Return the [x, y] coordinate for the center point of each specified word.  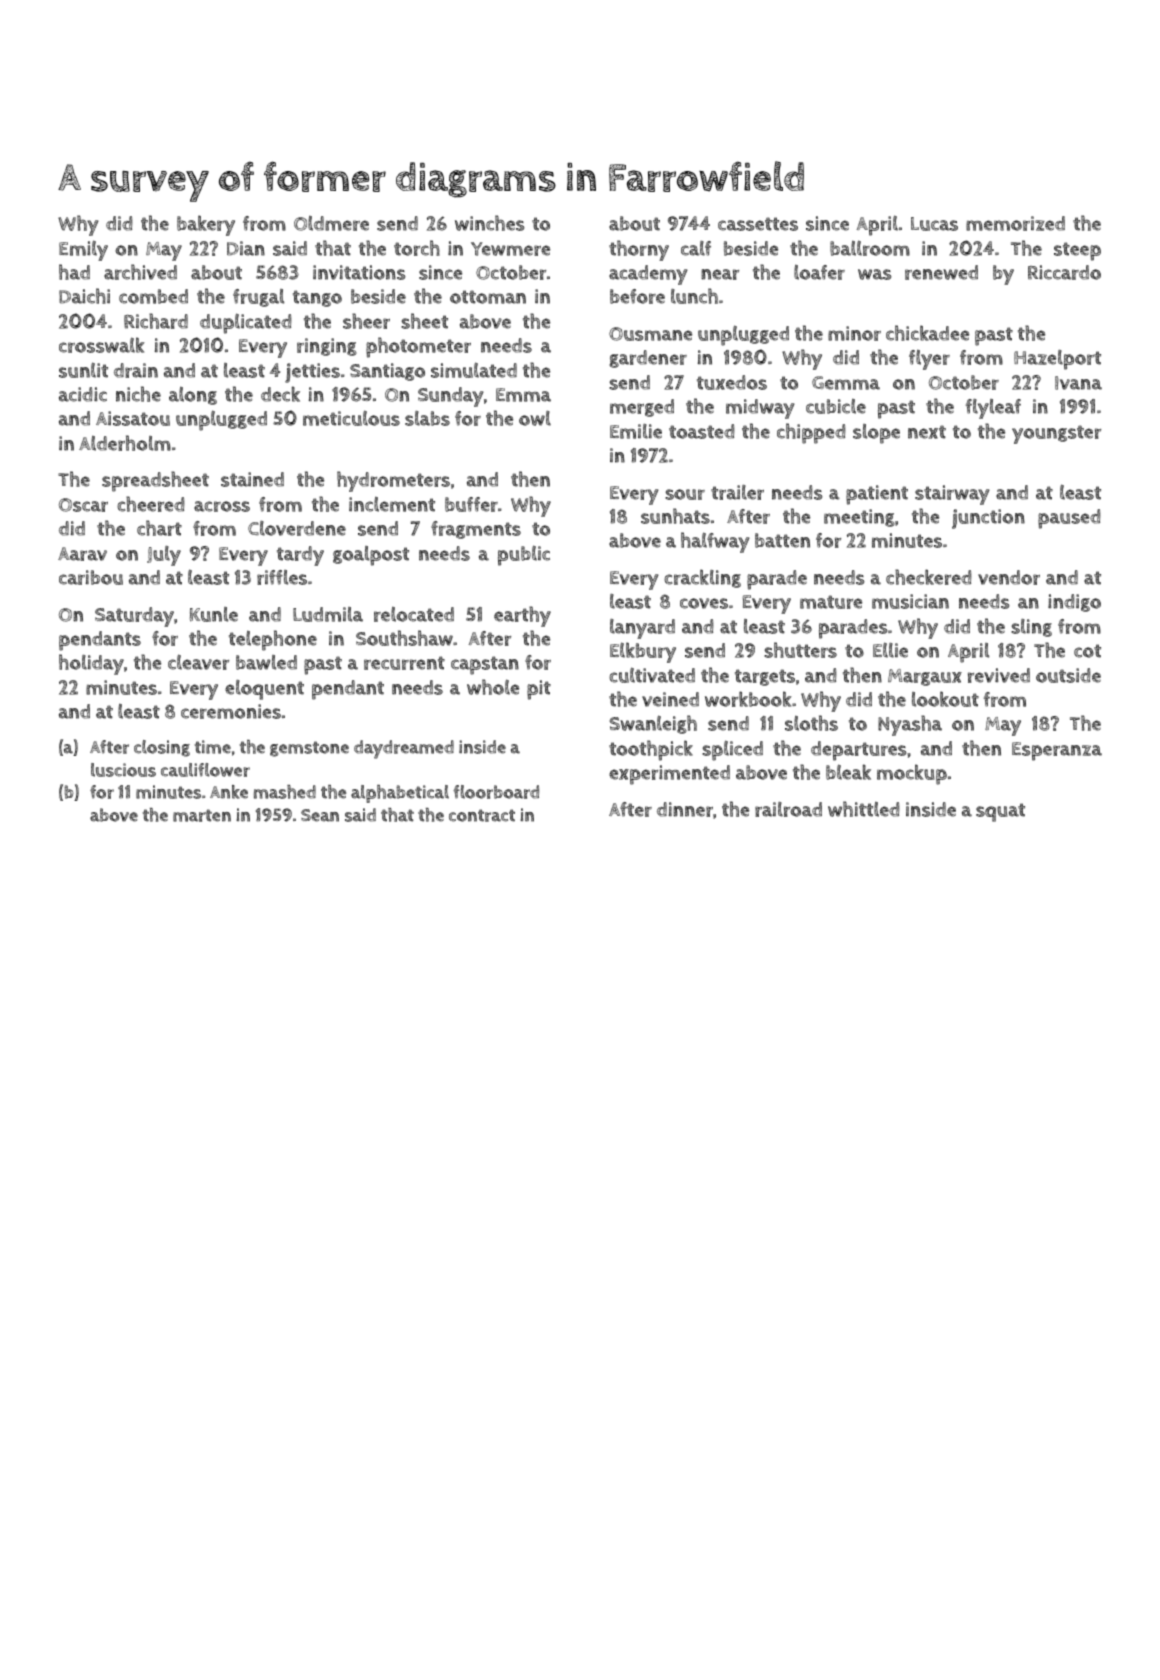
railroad [788, 809]
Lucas [934, 224]
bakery [206, 225]
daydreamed [404, 749]
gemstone [309, 749]
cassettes [758, 224]
